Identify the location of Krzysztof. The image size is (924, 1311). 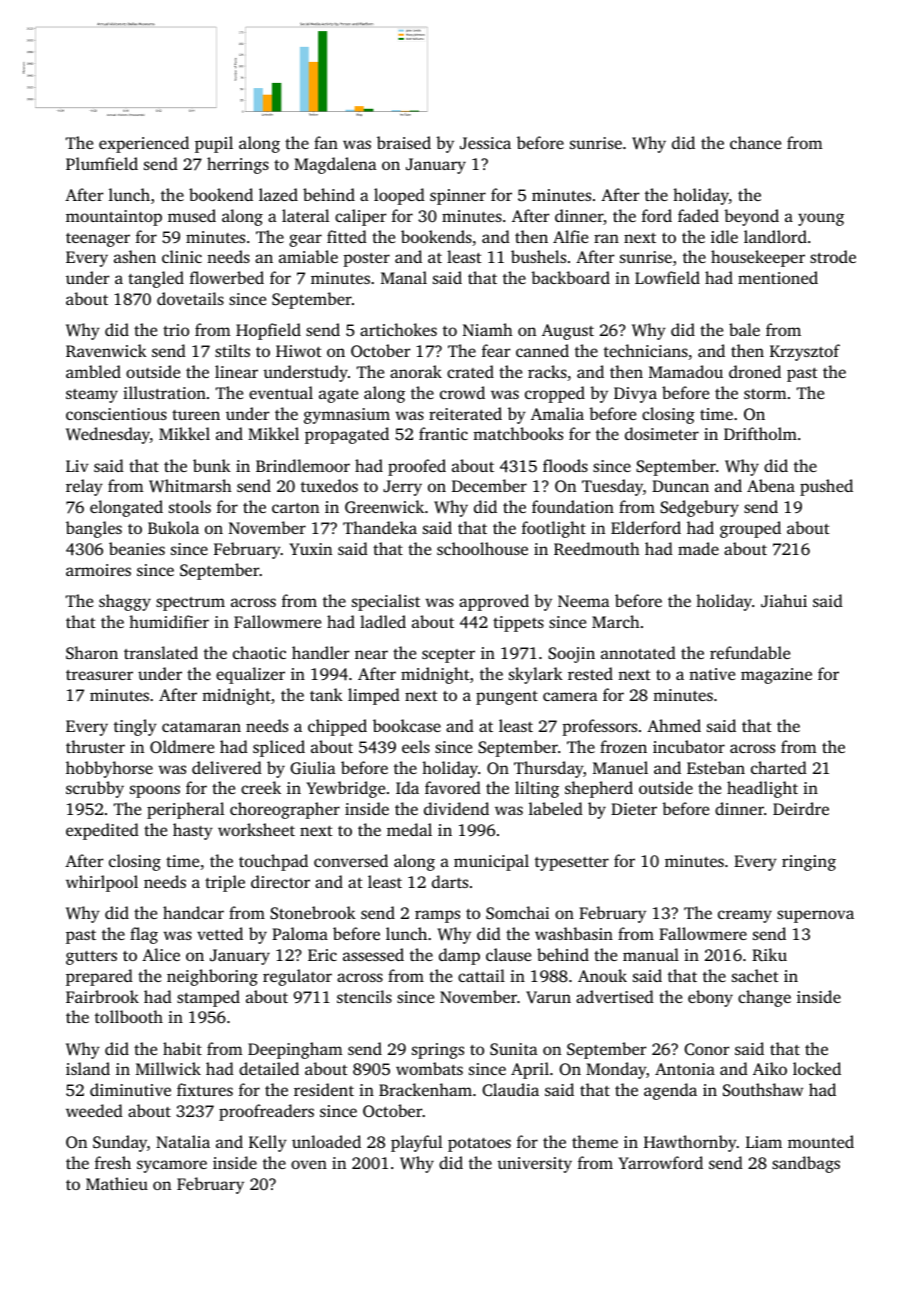
(805, 352).
